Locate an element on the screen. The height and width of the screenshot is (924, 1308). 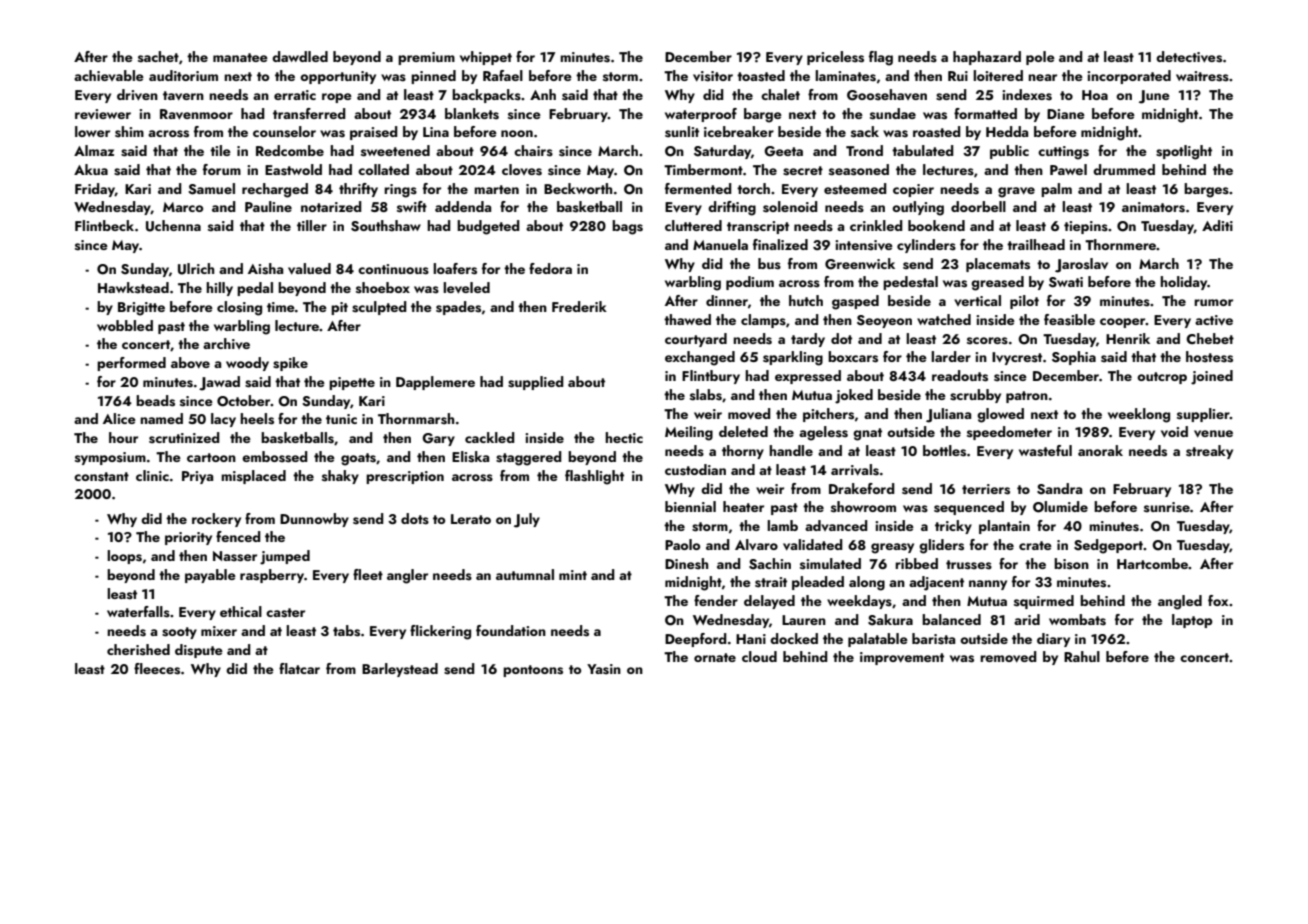
sunrise is located at coordinates (1167, 507).
